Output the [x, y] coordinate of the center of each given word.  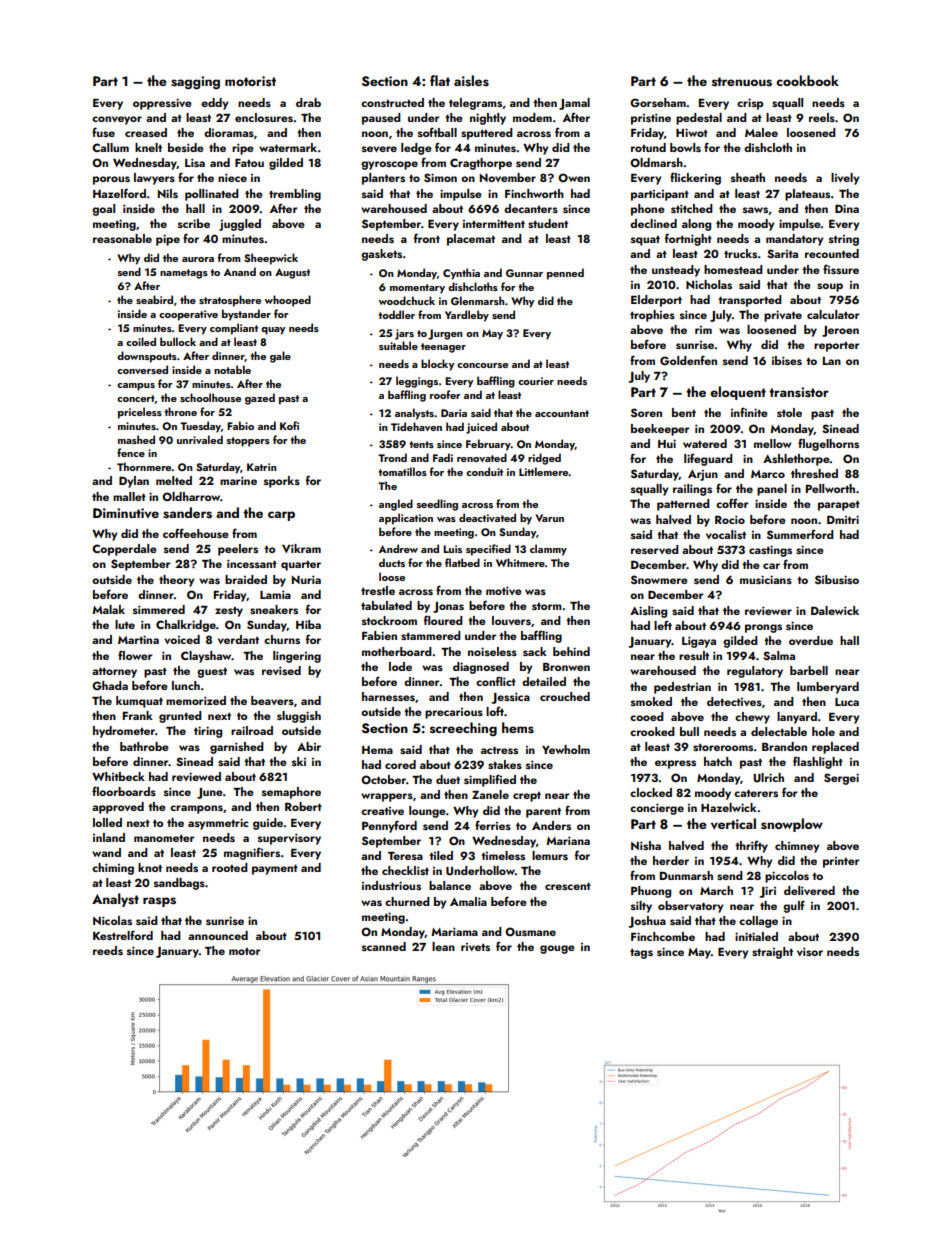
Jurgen [445, 334]
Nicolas [112, 920]
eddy [214, 104]
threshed [814, 473]
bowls [685, 147]
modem [532, 117]
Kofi [289, 425]
